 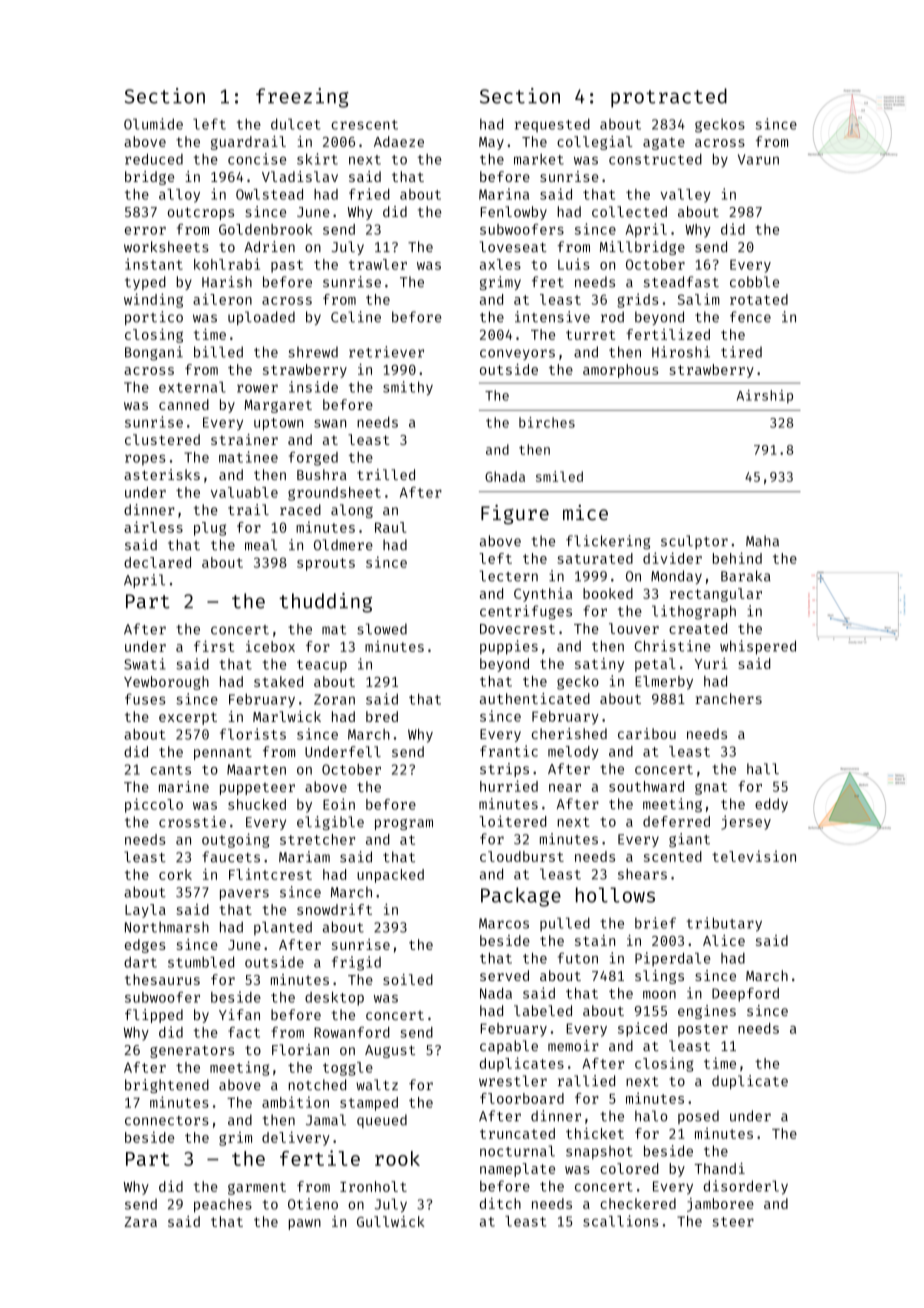 I want to click on Olumide, so click(x=153, y=124).
